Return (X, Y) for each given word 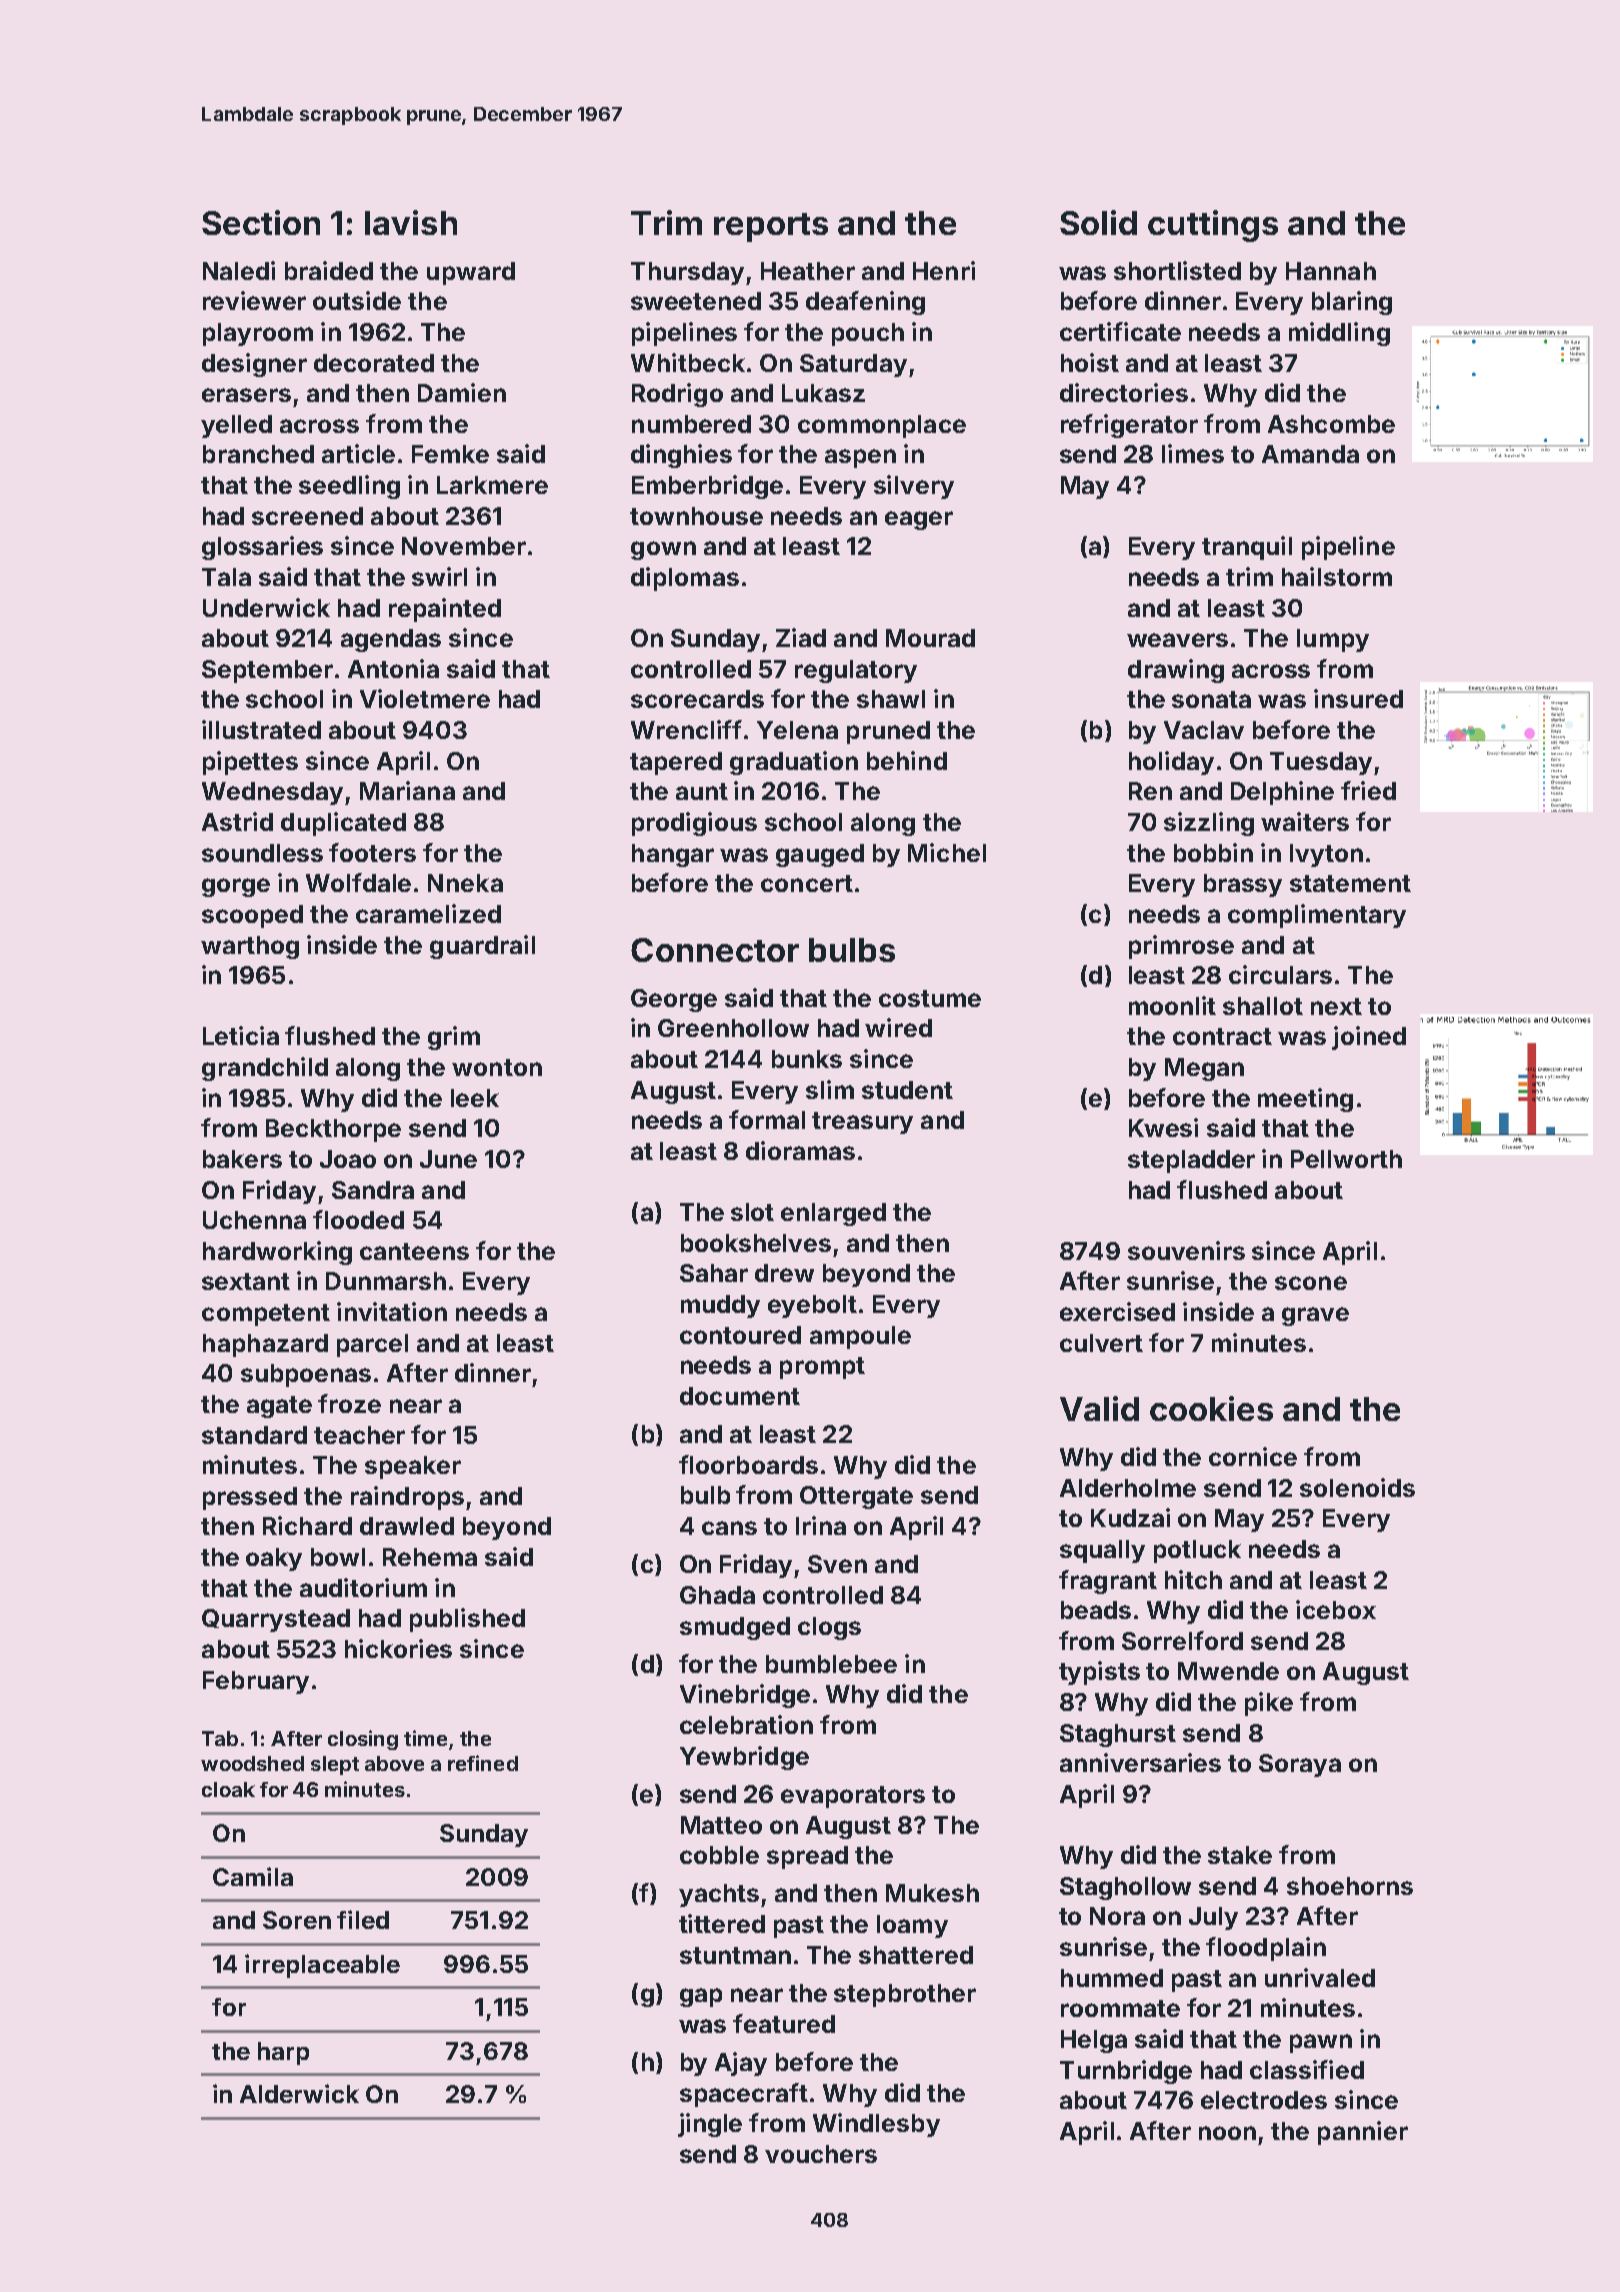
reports (771, 227)
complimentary (1317, 916)
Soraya (1300, 1765)
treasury (862, 1123)
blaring (1352, 303)
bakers (242, 1159)
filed (363, 1919)
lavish (411, 222)
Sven (837, 1564)
